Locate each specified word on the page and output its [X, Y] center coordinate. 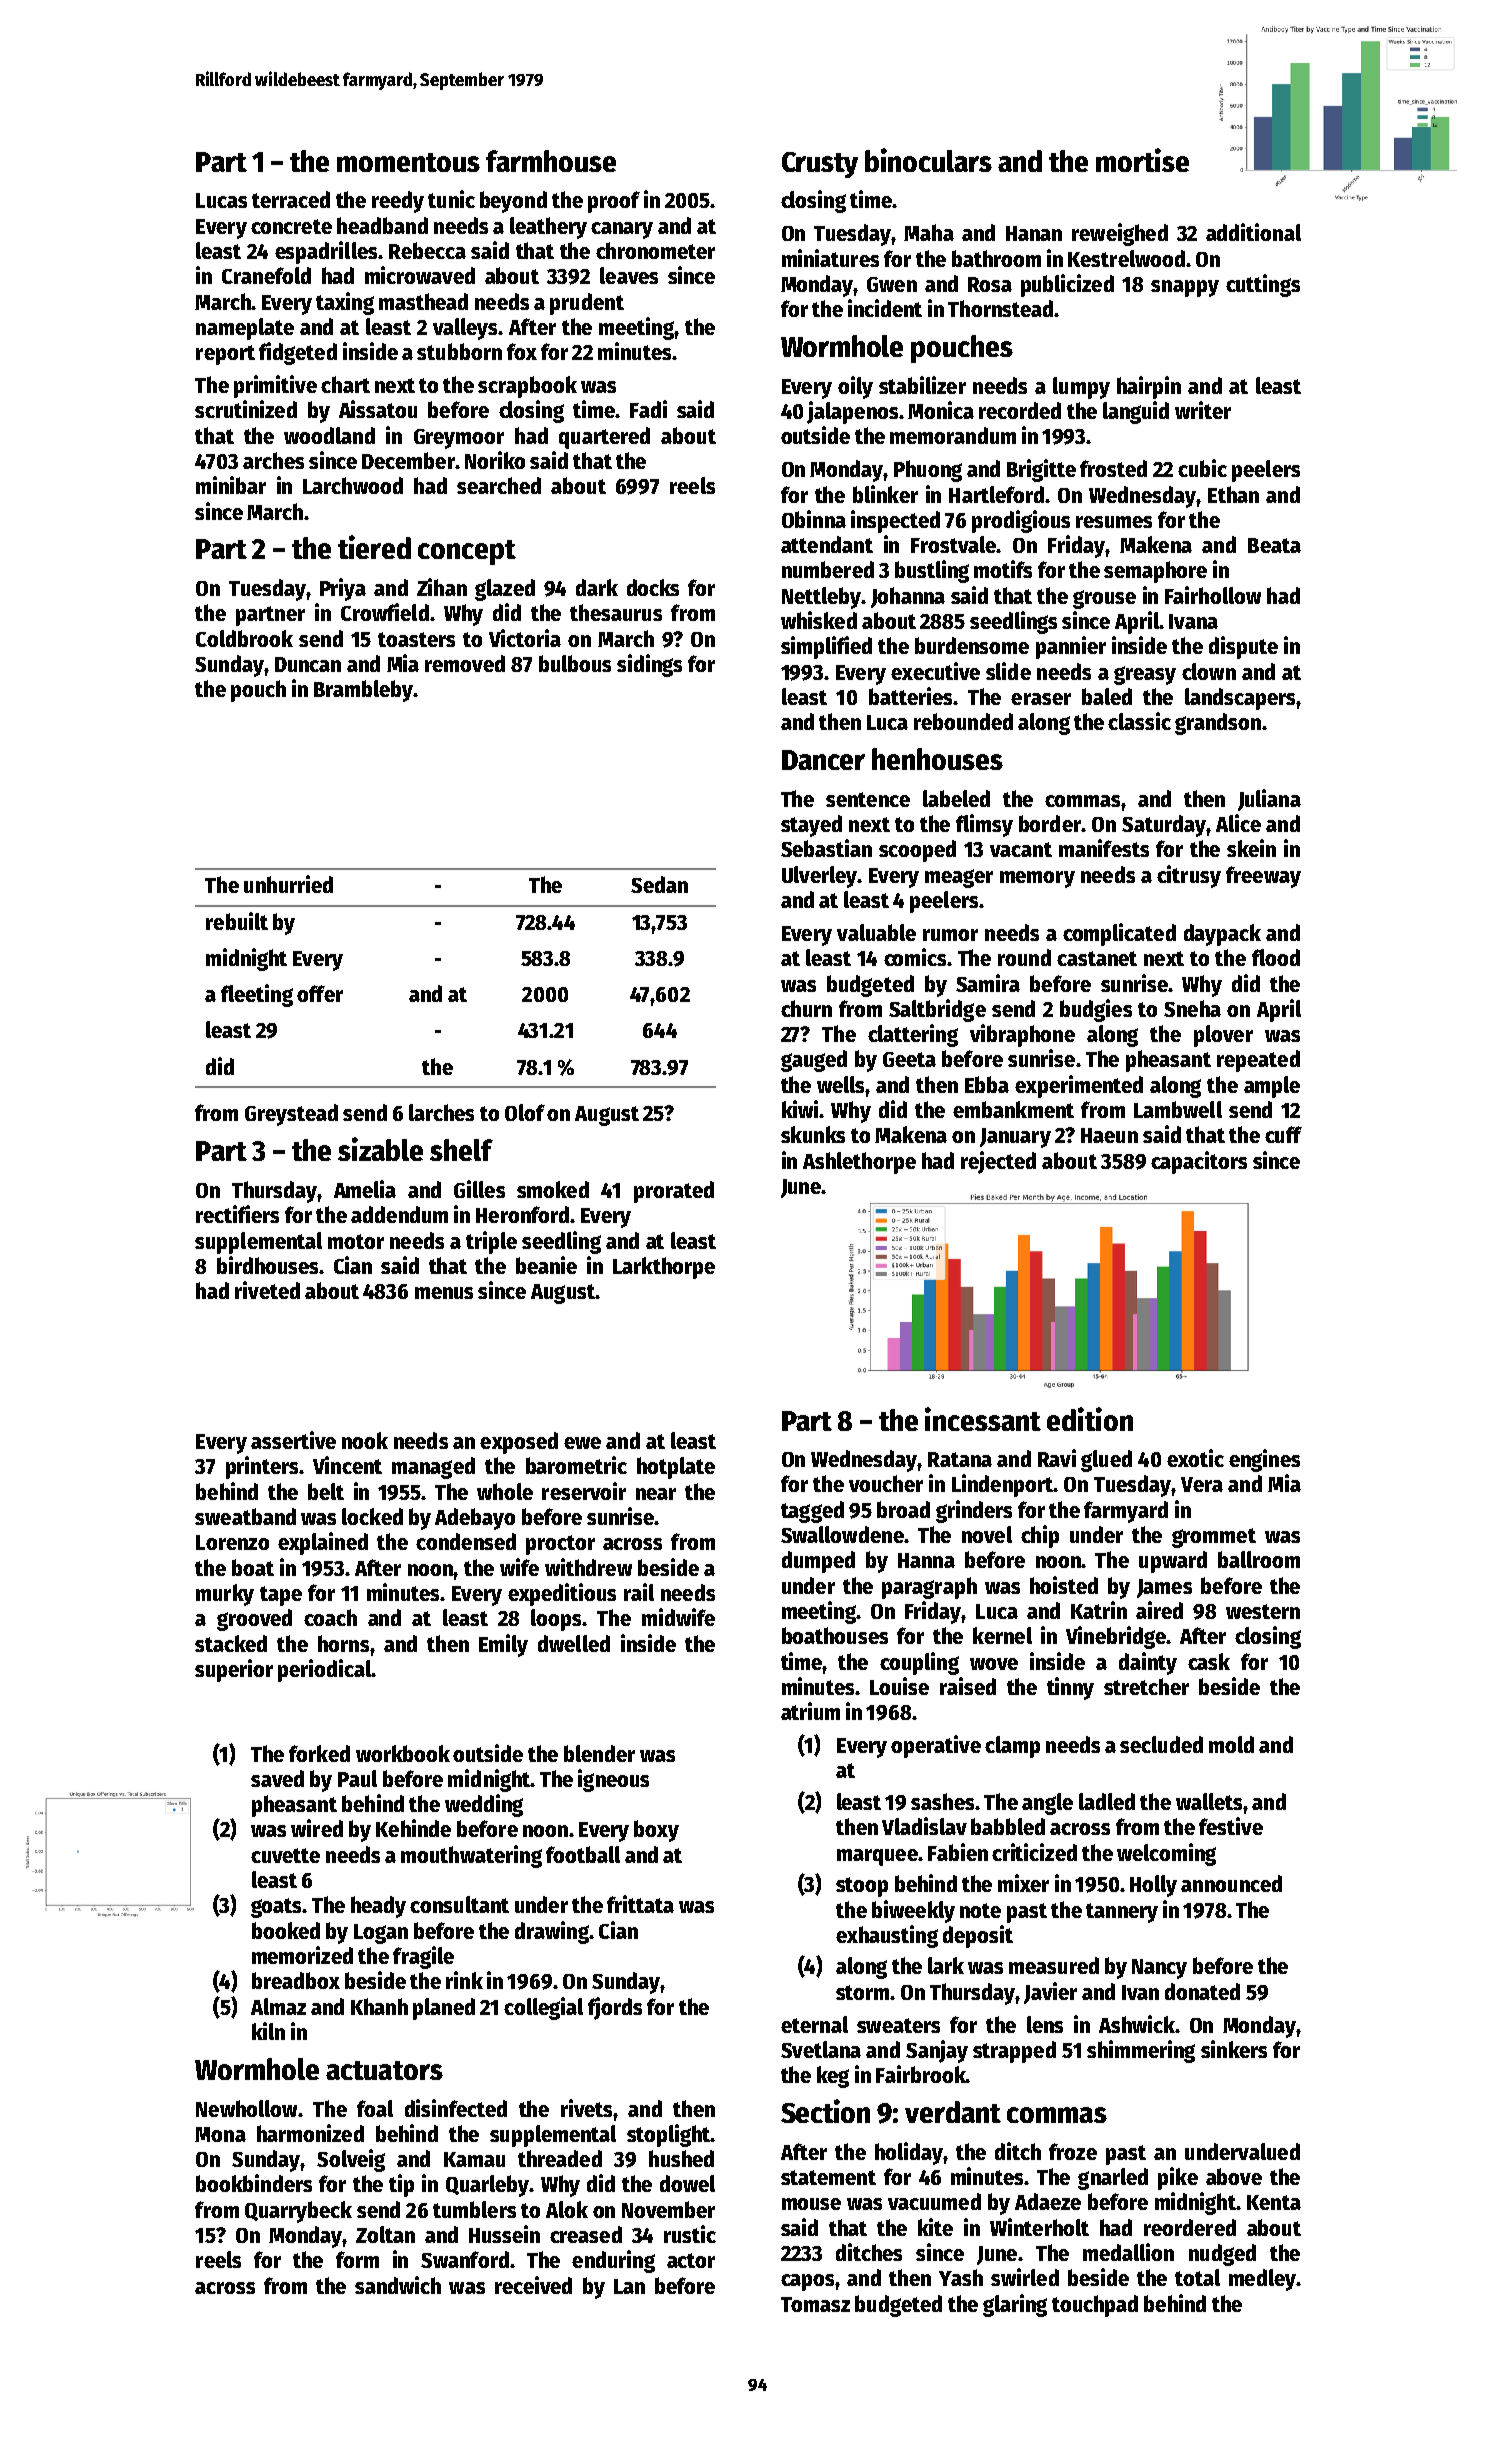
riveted [267, 1290]
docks [653, 587]
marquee [877, 1857]
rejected [998, 1162]
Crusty [820, 165]
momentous [408, 162]
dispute [1243, 647]
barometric [576, 1465]
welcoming [1166, 1854]
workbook [403, 1753]
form [357, 2259]
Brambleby [363, 691]
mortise [1142, 160]
